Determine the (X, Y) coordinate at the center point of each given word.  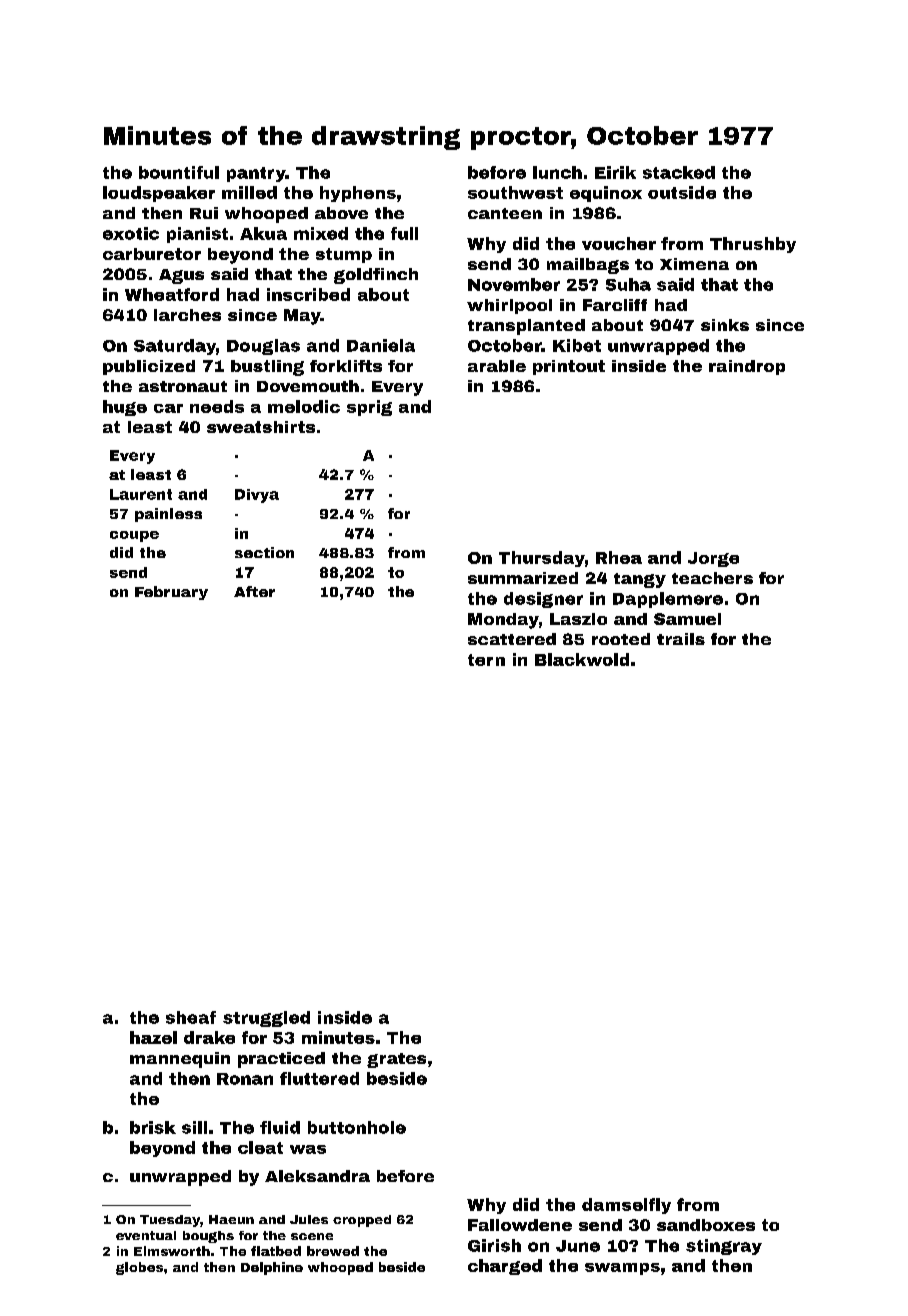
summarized (523, 578)
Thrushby (753, 245)
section (264, 552)
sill (194, 1127)
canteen (505, 213)
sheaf (191, 1017)
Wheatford (172, 294)
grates (396, 1060)
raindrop (747, 367)
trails (681, 639)
